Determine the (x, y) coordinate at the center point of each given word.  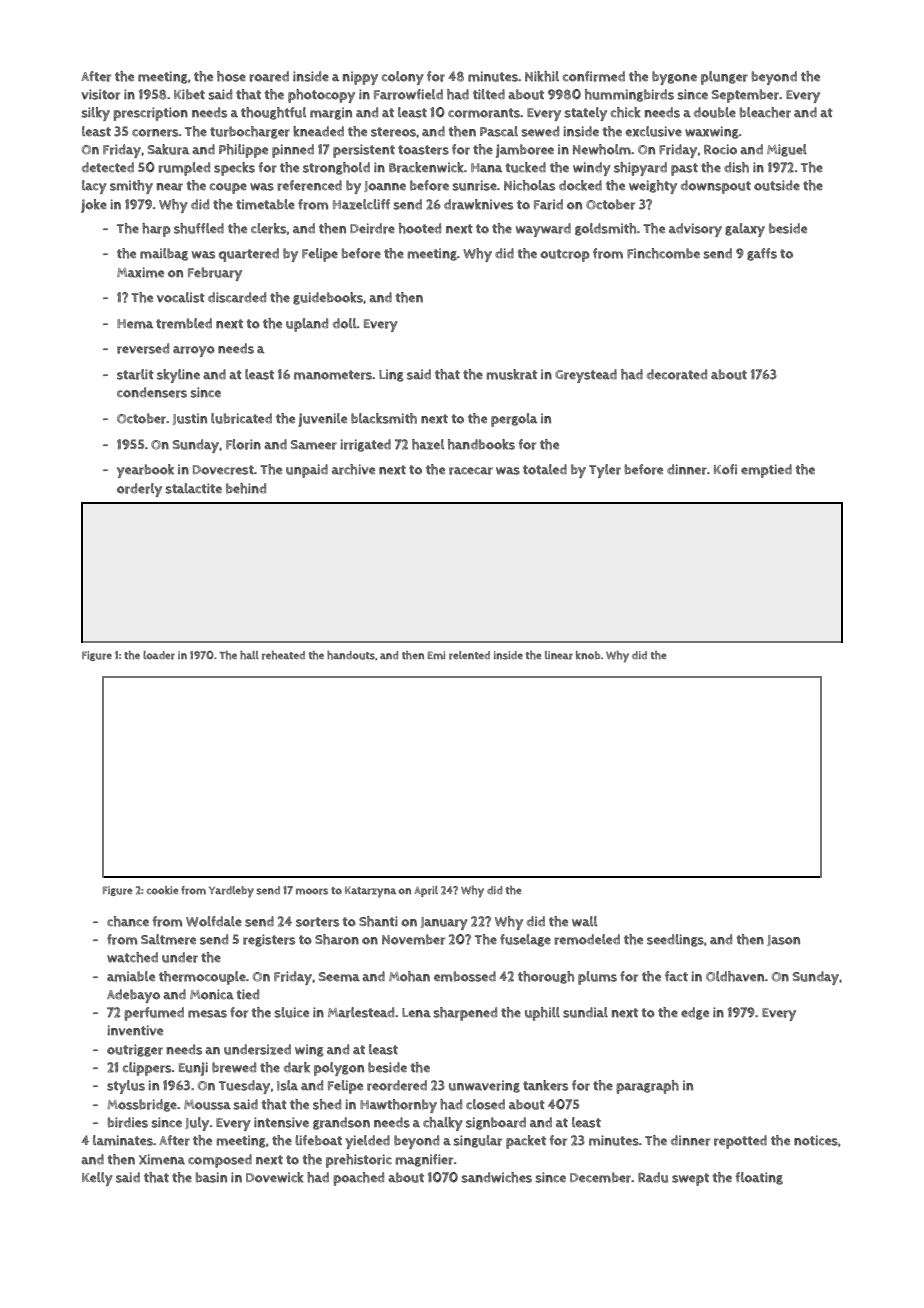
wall (584, 921)
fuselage (525, 940)
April (426, 891)
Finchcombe (663, 253)
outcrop (565, 255)
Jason (783, 940)
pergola (514, 420)
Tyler (605, 471)
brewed (234, 1067)
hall (249, 655)
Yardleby (231, 892)
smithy (131, 187)
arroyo (194, 351)
